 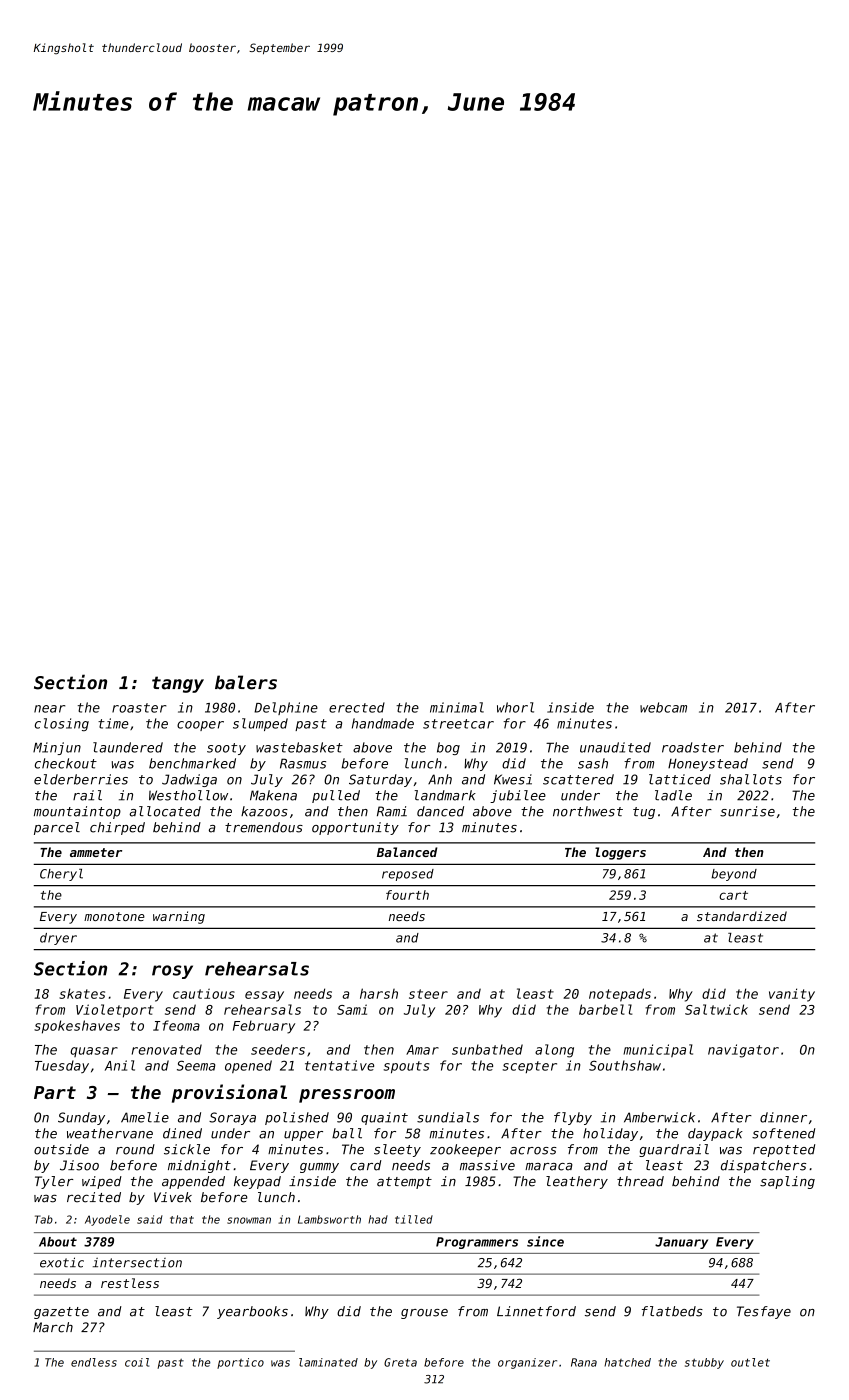 What do you see at coordinates (440, 811) in the screenshot?
I see `danced` at bounding box center [440, 811].
